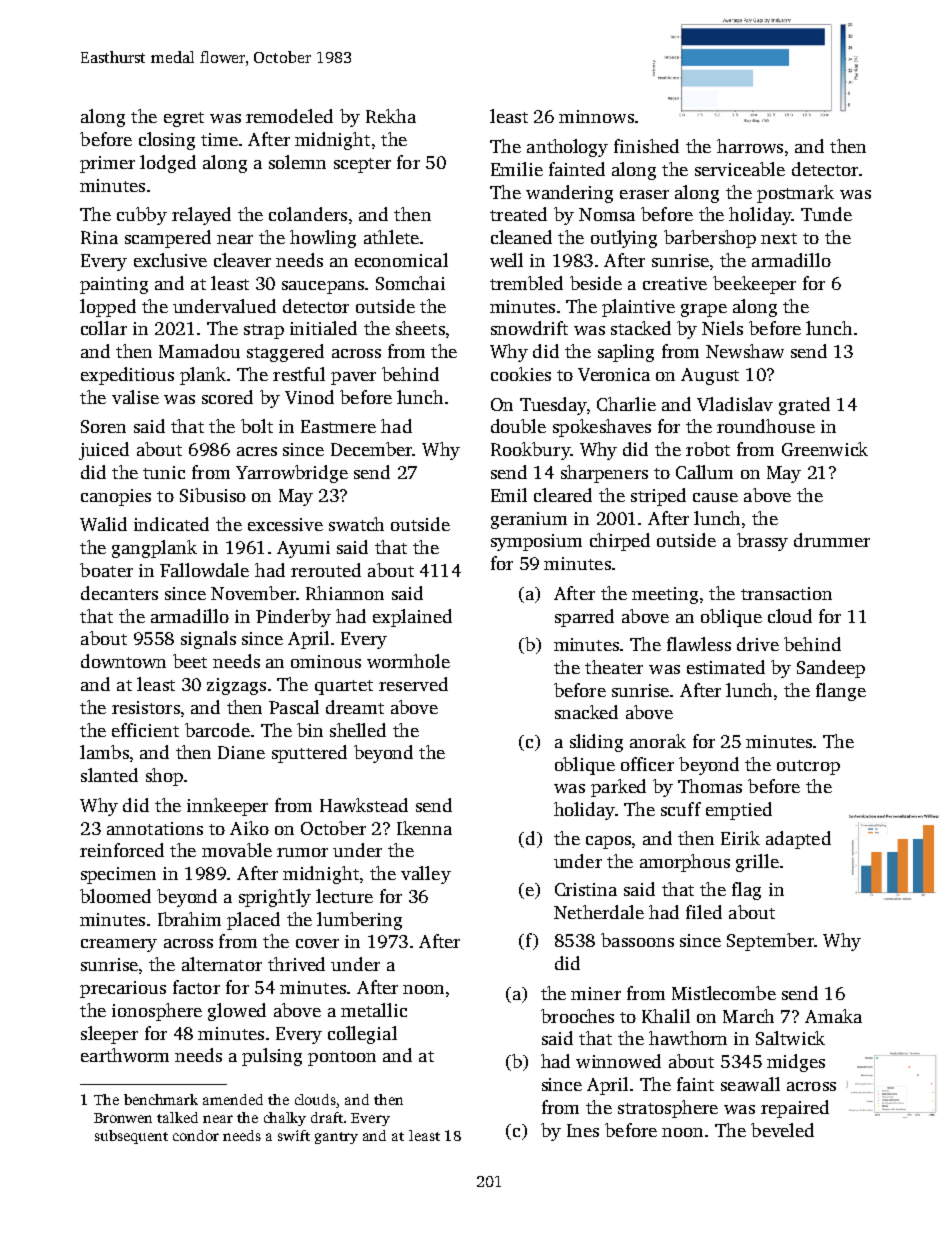  I want to click on roundhouse, so click(766, 426).
